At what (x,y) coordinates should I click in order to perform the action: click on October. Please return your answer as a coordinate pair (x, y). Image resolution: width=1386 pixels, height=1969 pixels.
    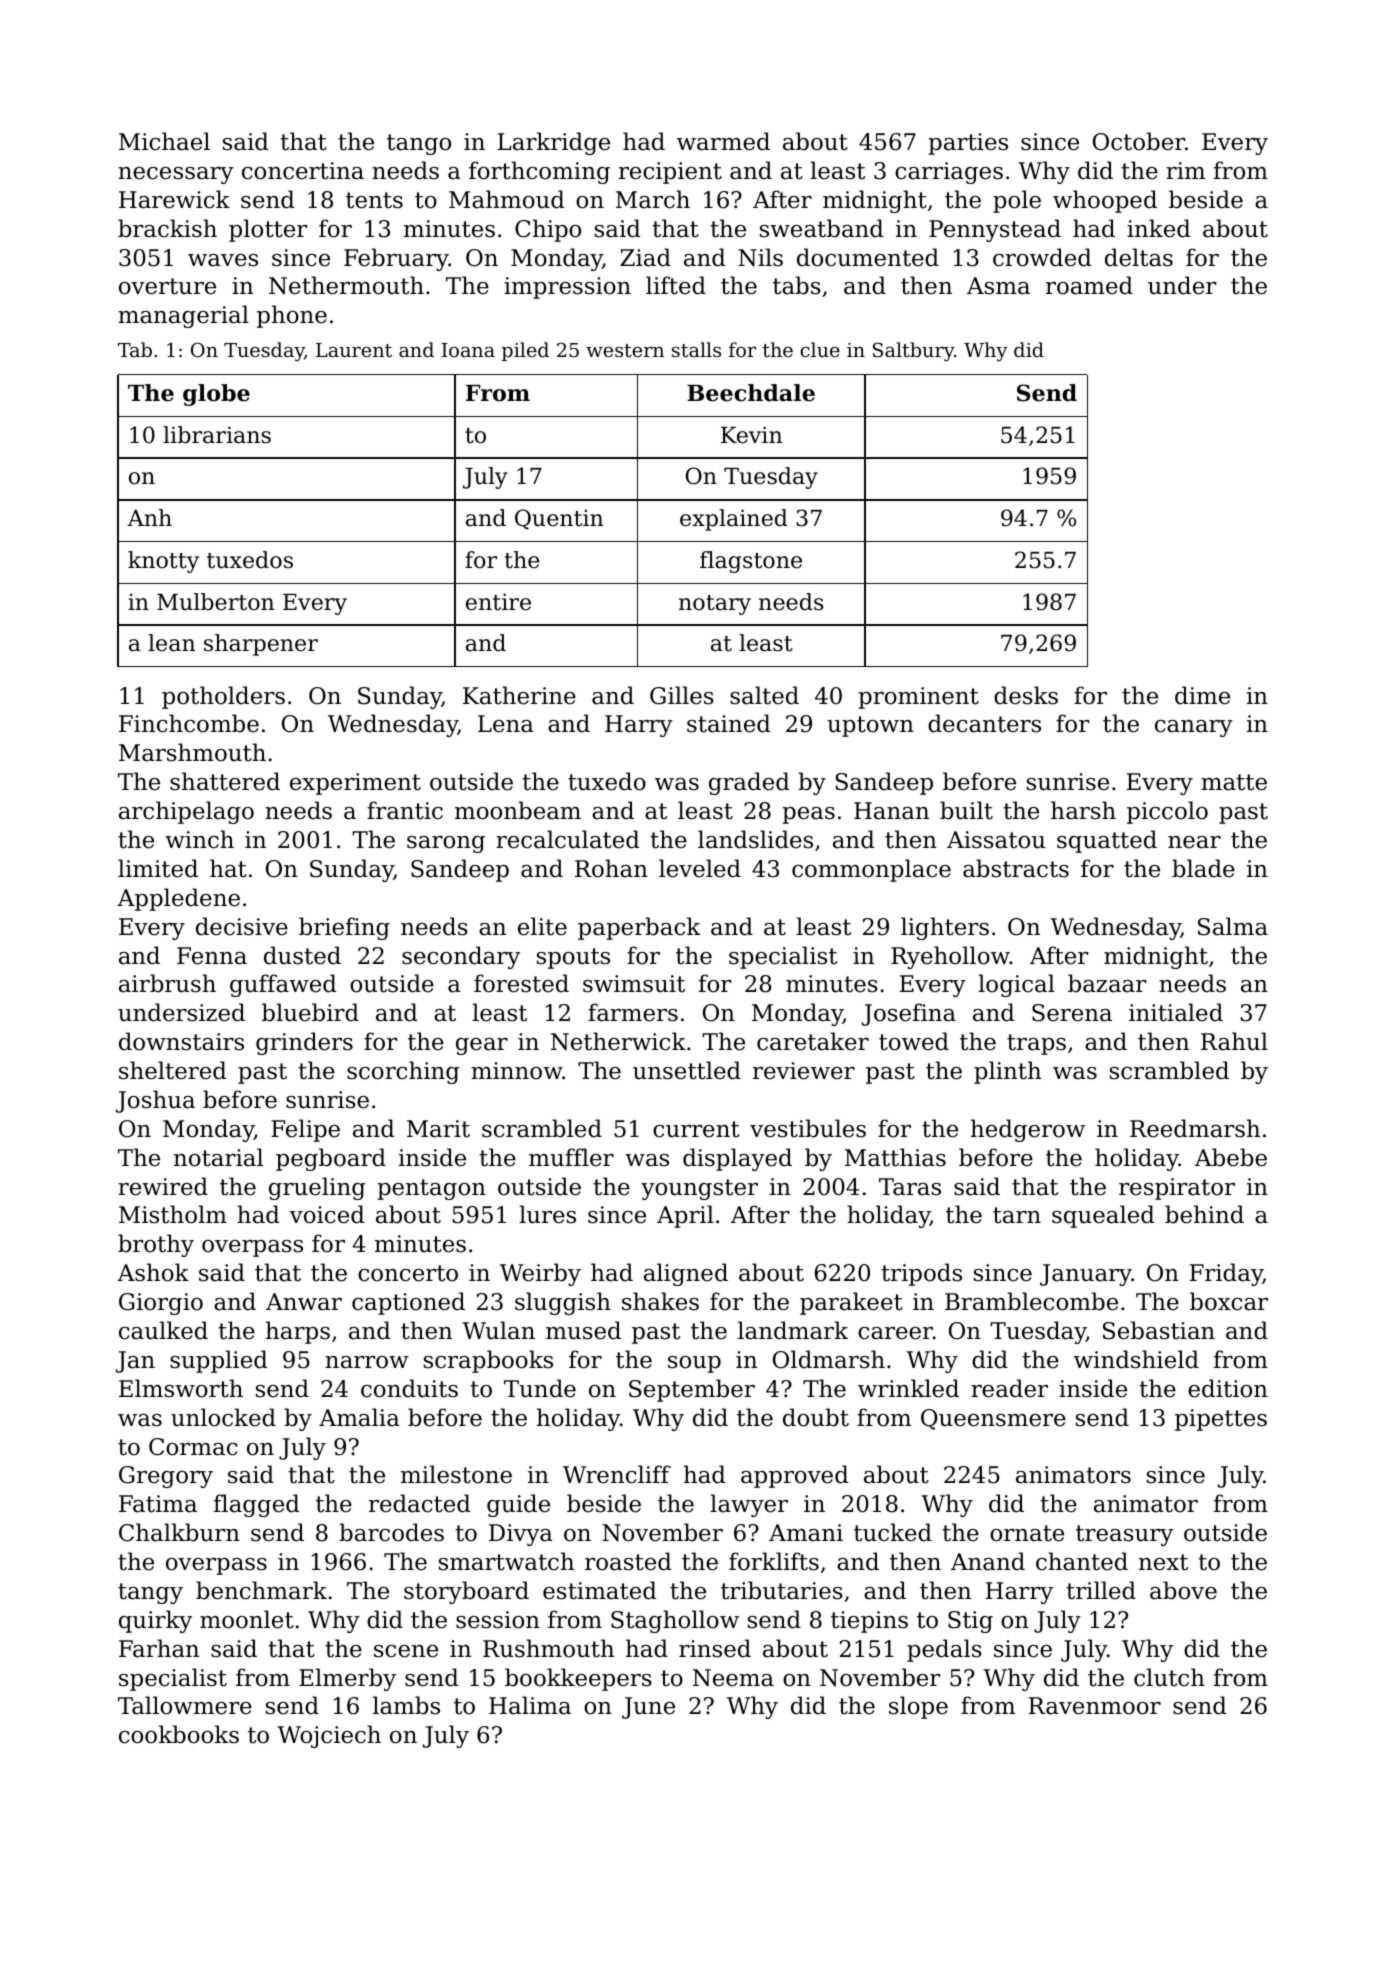
    Looking at the image, I should click on (1139, 141).
